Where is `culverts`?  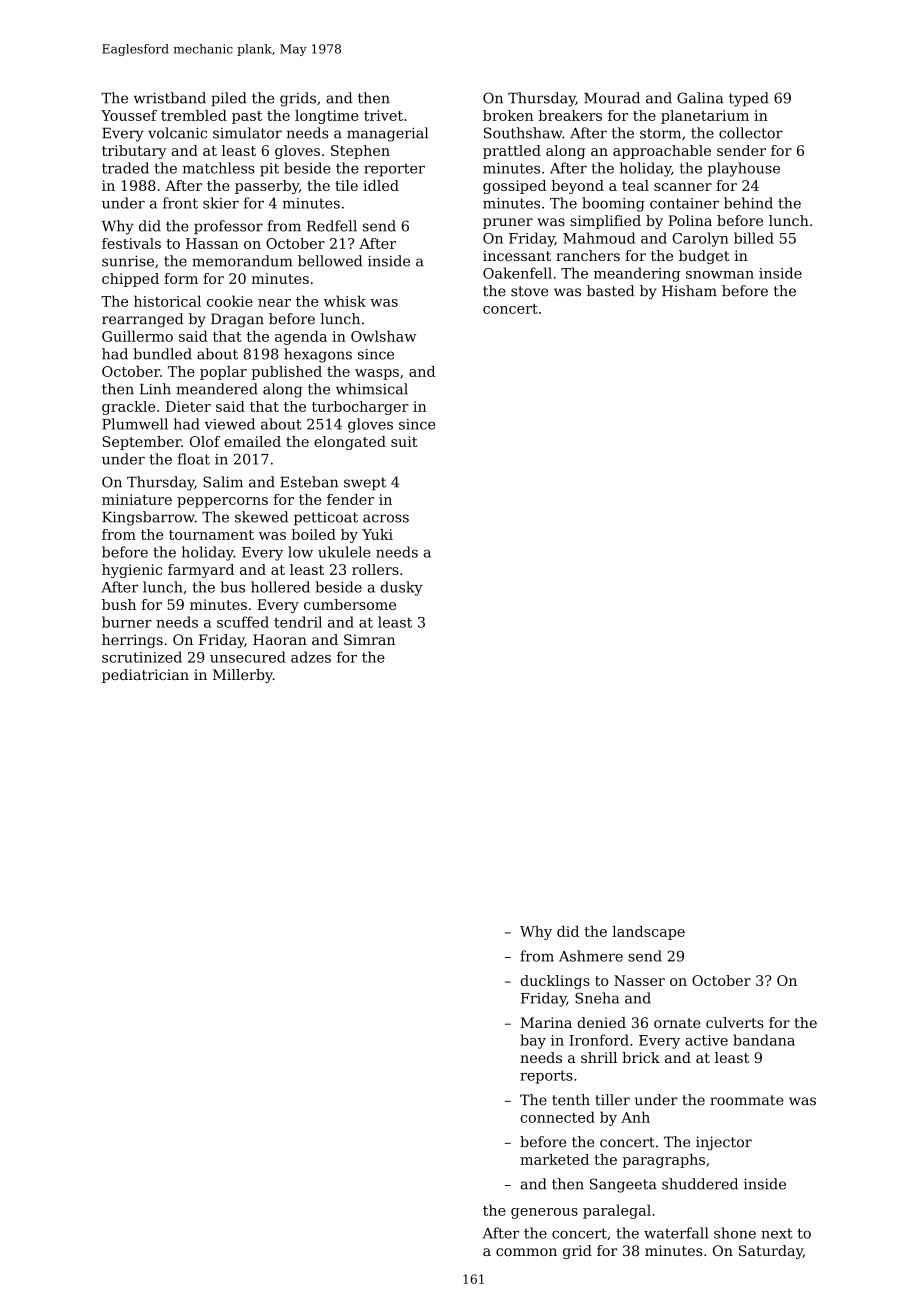 culverts is located at coordinates (735, 1022).
